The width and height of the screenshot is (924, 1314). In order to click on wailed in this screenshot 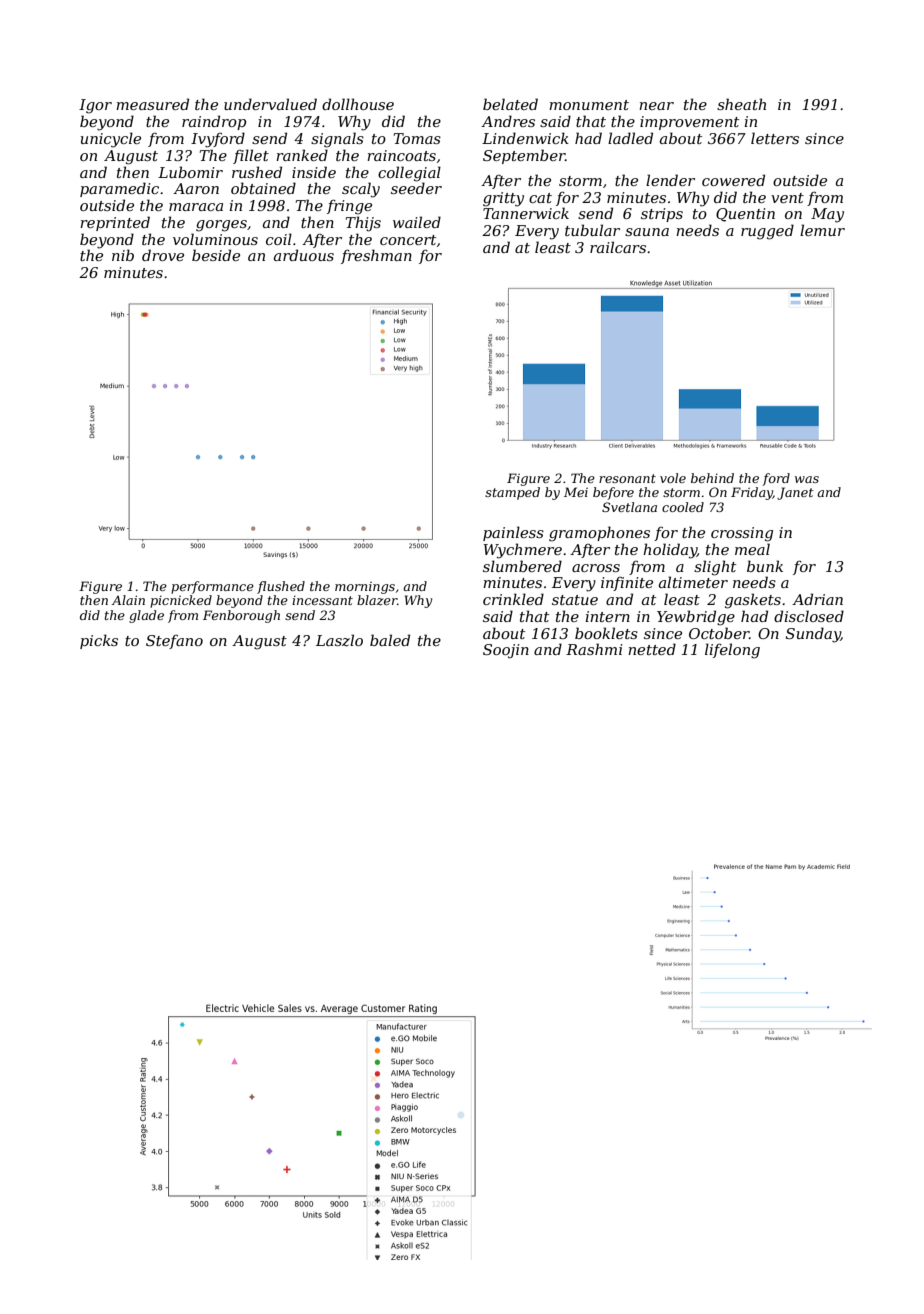, I will do `click(417, 222)`.
